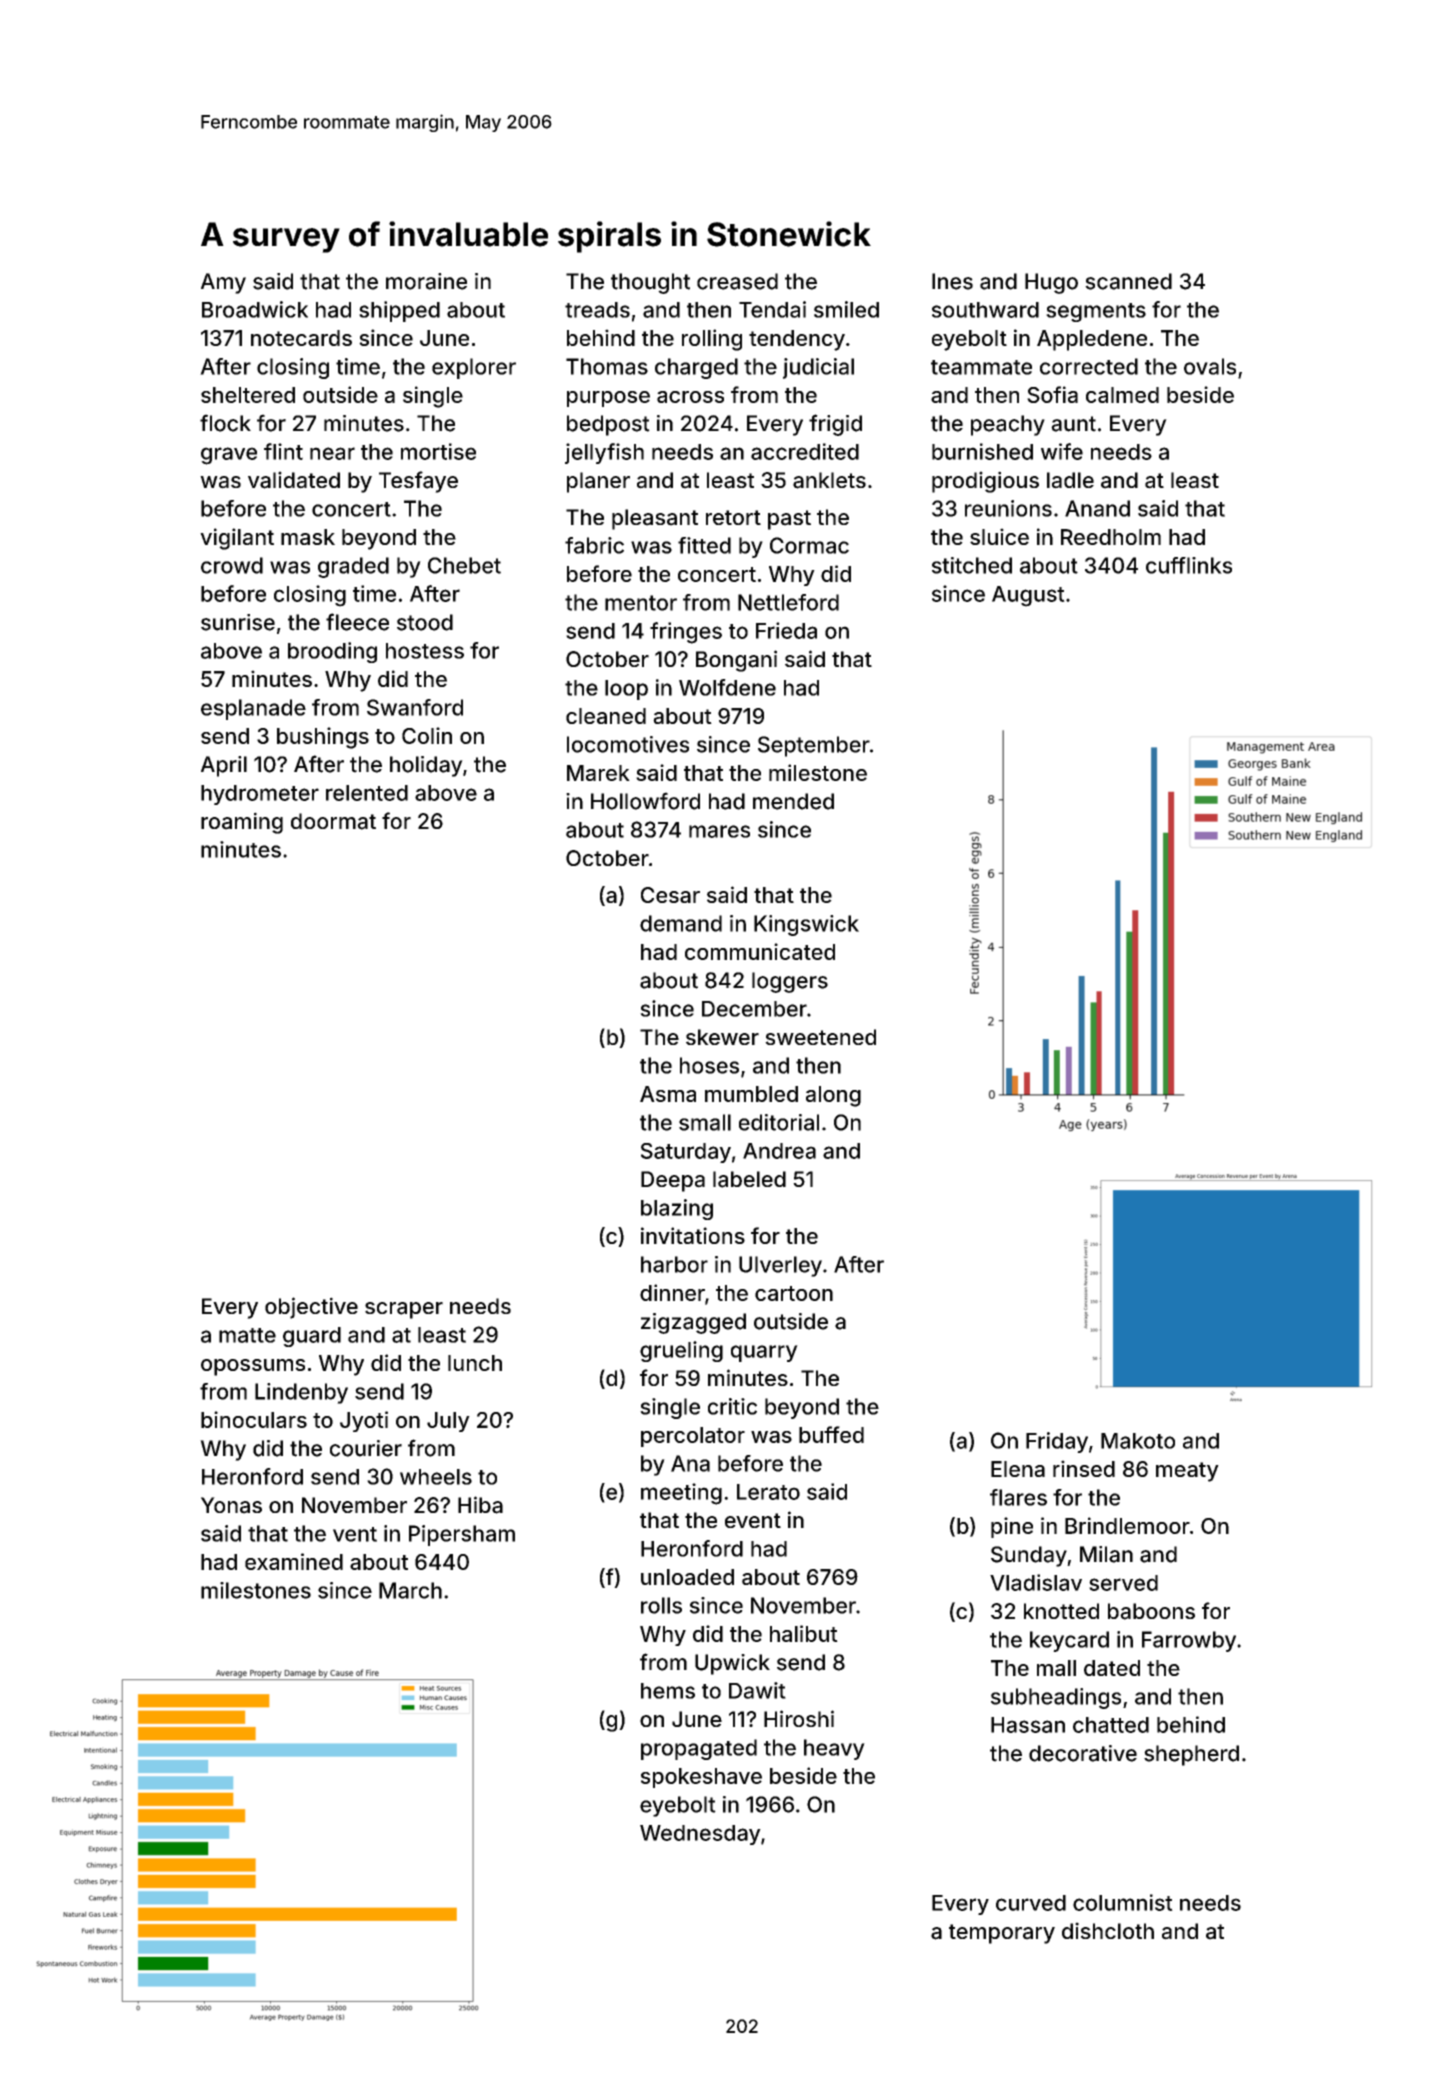  Describe the element at coordinates (820, 1037) in the document. I see `sweetened` at that location.
